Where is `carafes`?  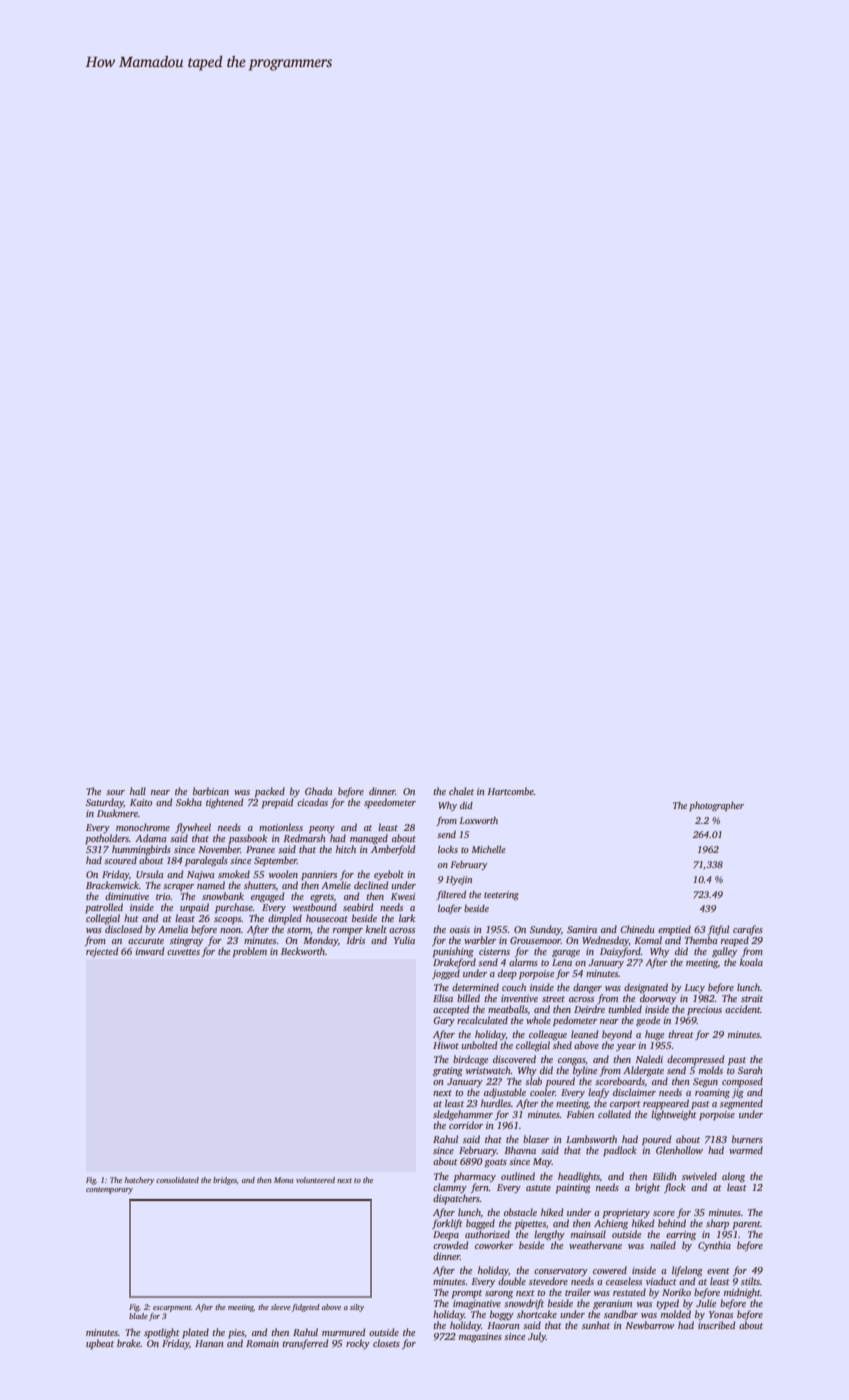
carafes is located at coordinates (748, 930).
